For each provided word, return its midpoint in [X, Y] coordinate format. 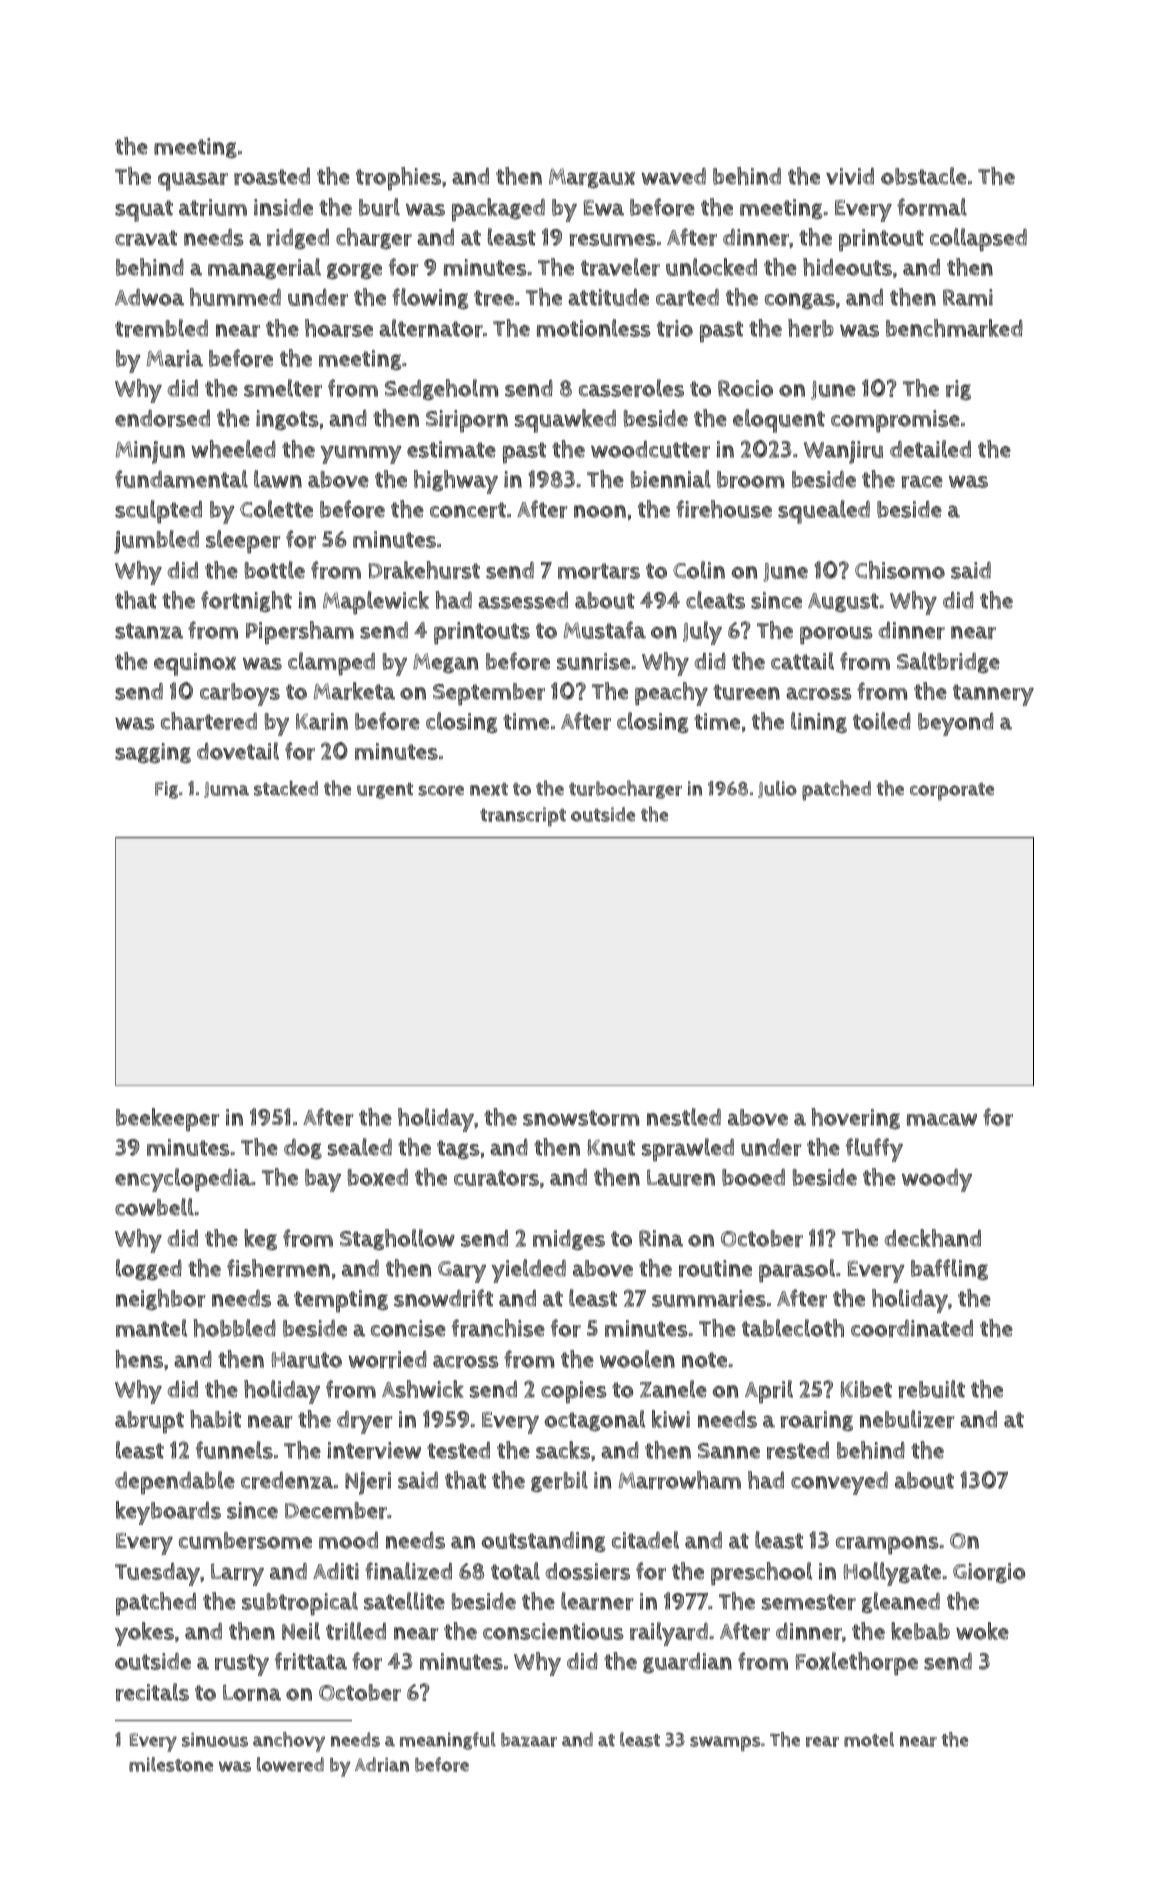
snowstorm [581, 1118]
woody [937, 1180]
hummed [235, 297]
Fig [166, 790]
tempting [341, 1301]
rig [958, 390]
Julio [777, 789]
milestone [171, 1764]
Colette [276, 509]
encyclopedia [183, 1180]
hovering [855, 1119]
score [441, 790]
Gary [462, 1272]
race [922, 481]
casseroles [631, 388]
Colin [699, 570]
